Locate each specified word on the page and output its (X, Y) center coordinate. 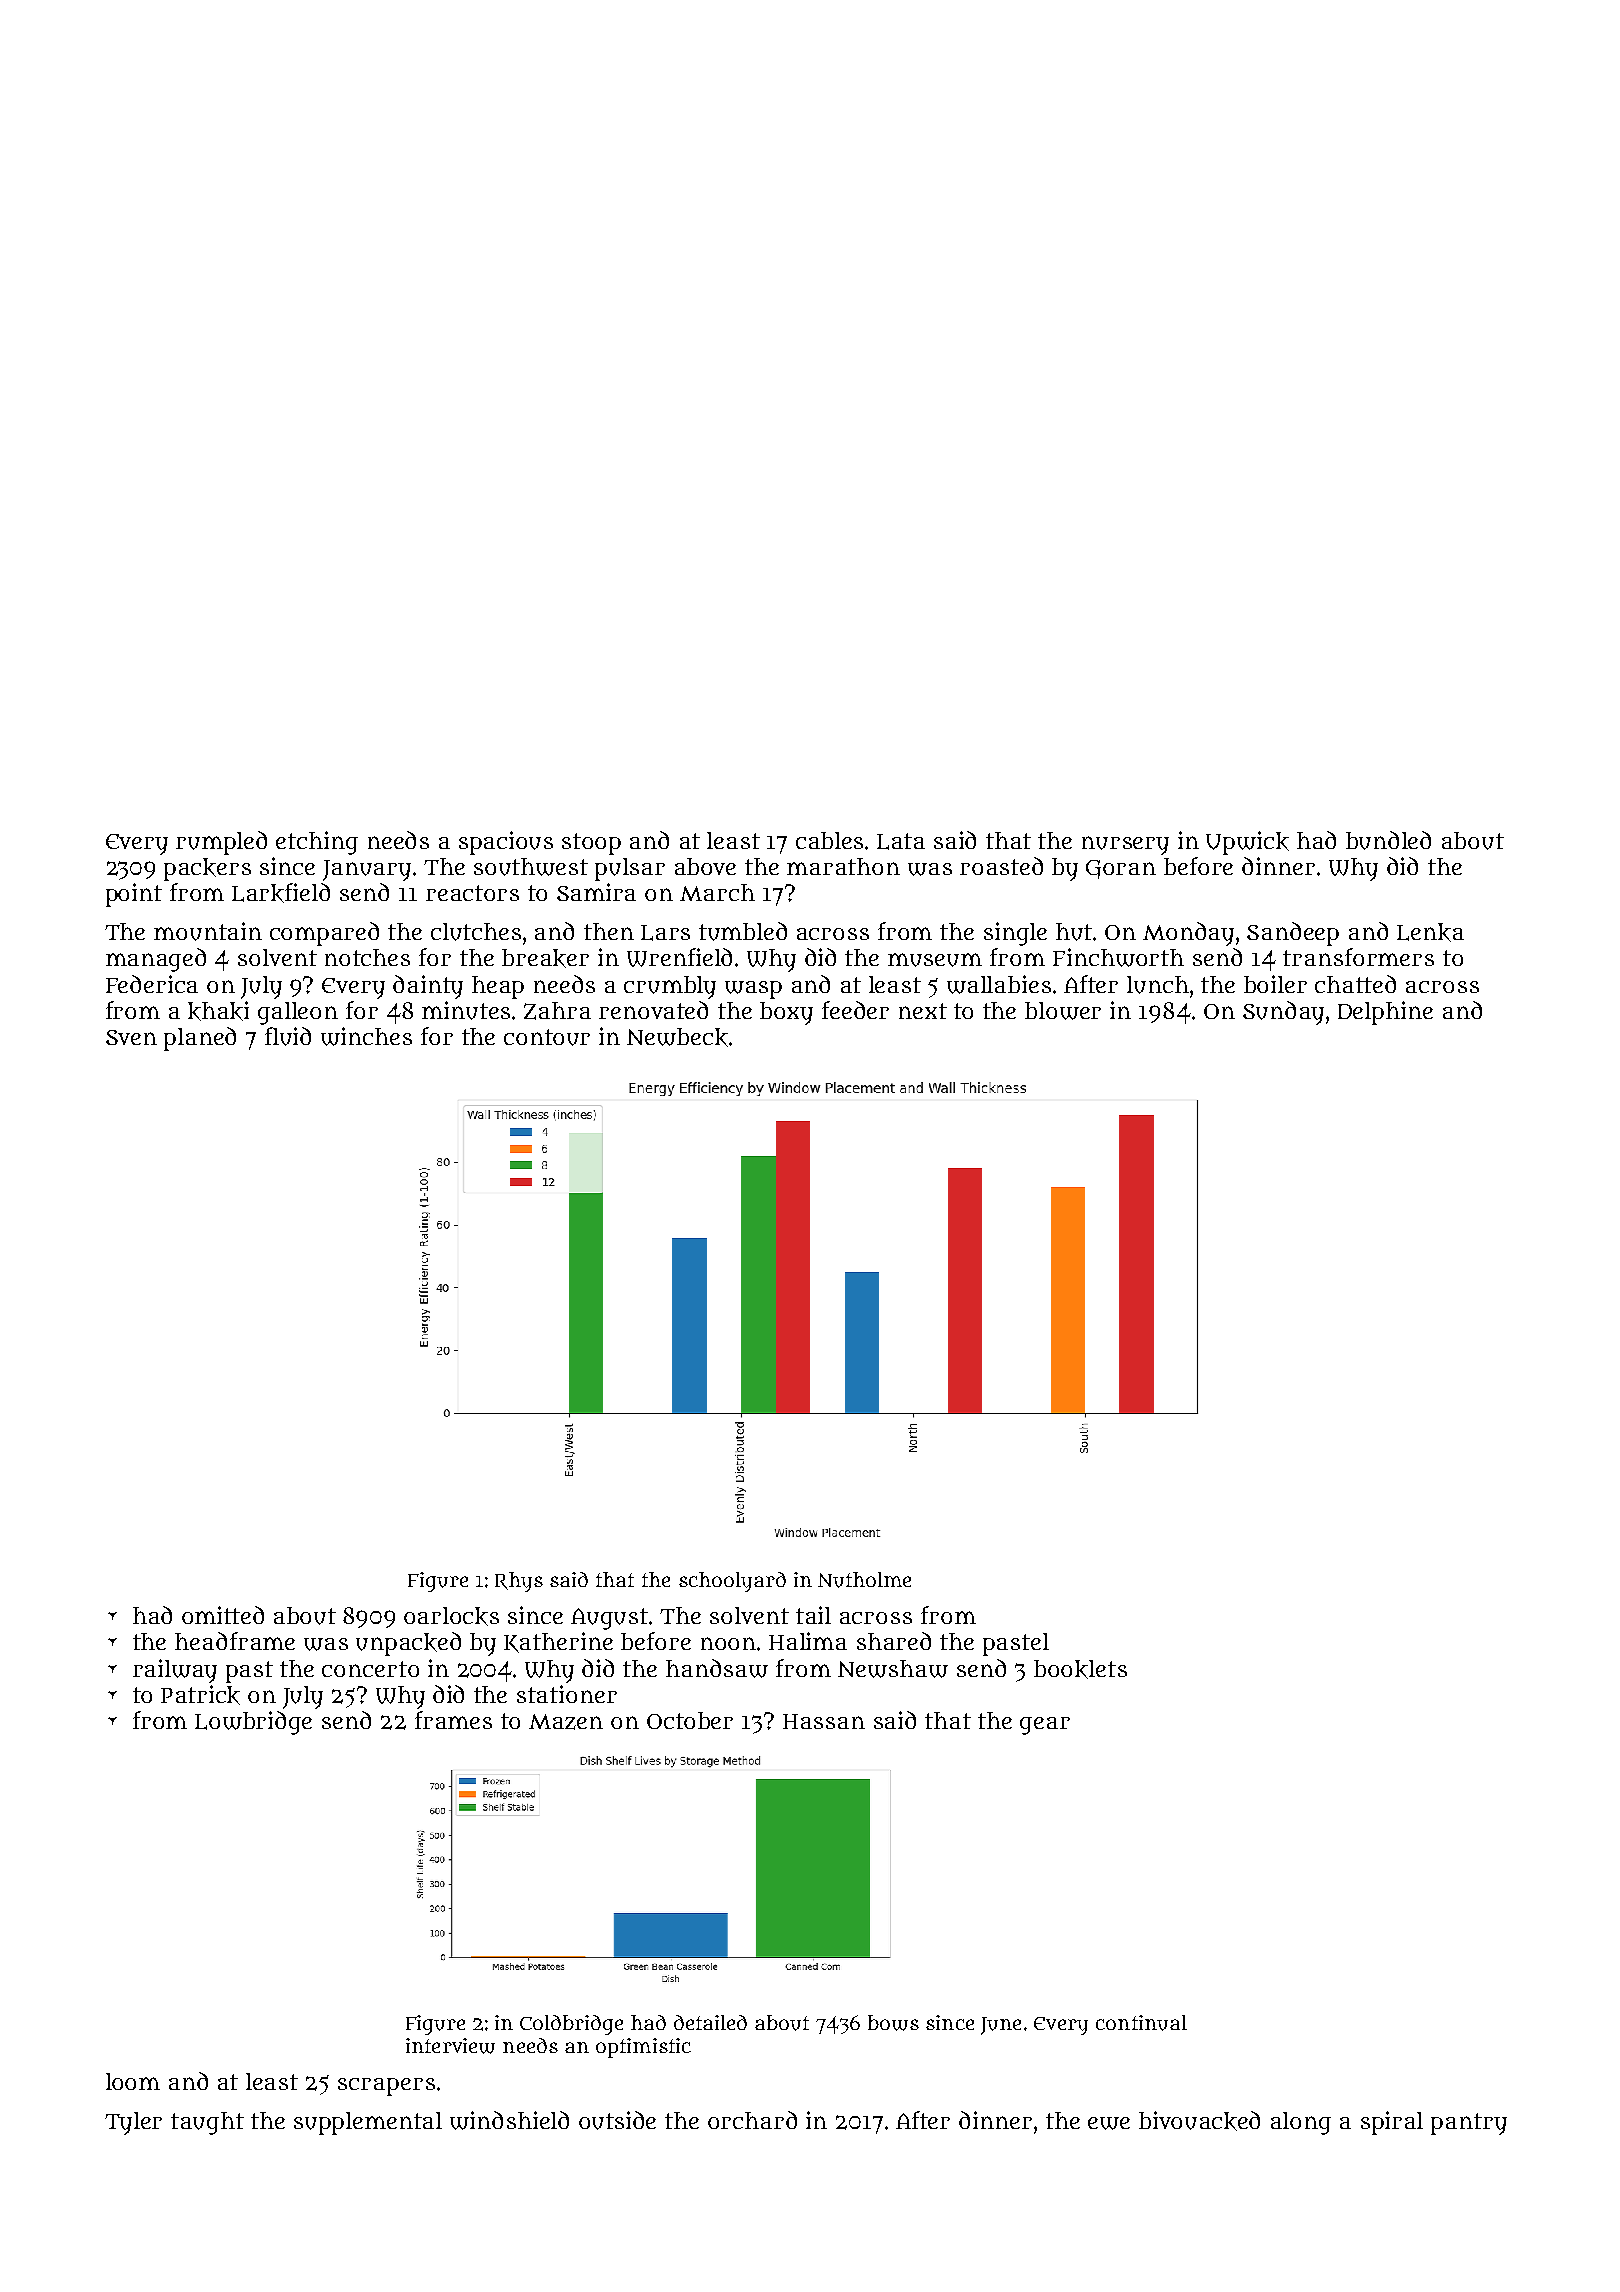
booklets (1080, 1669)
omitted (223, 1615)
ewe (1109, 2123)
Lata (901, 841)
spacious (506, 843)
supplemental (368, 2123)
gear (1045, 1726)
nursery (1125, 845)
